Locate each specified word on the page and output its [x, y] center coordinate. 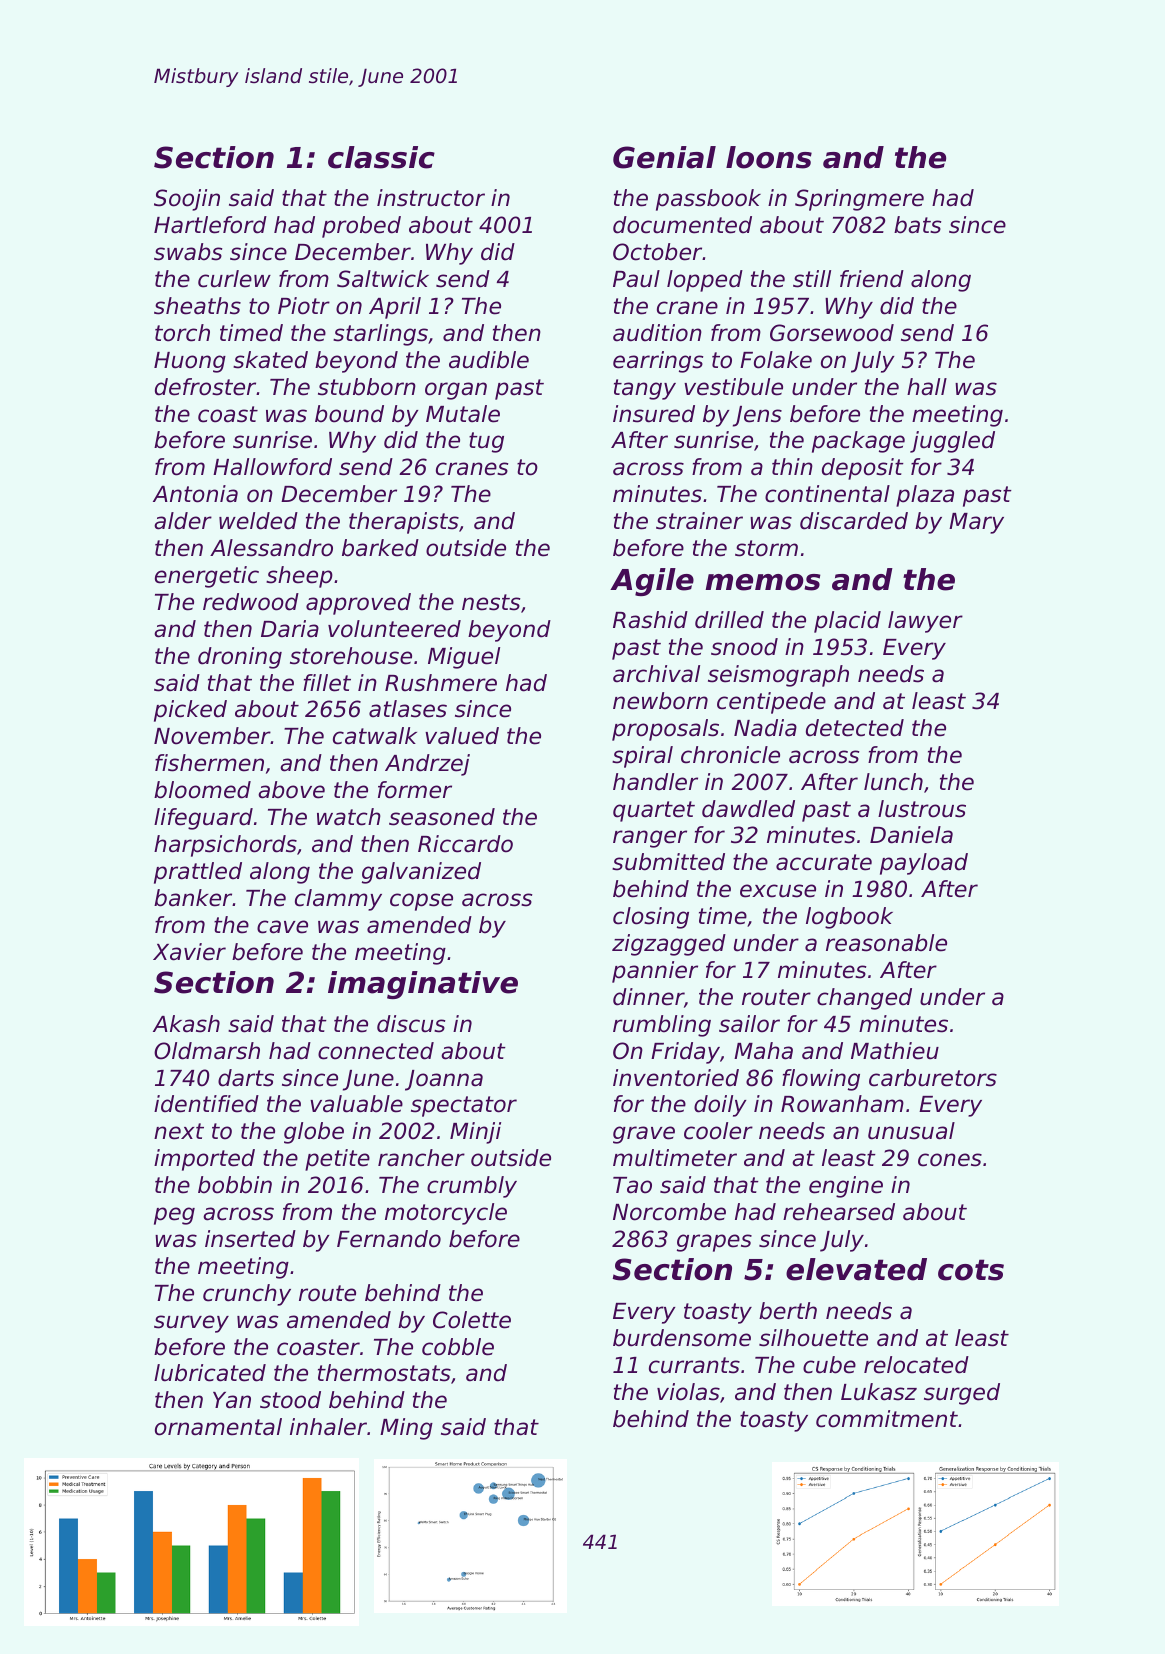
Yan [232, 1400]
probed [361, 227]
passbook [708, 200]
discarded [854, 521]
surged [962, 1394]
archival [656, 674]
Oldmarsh [207, 1051]
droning [240, 658]
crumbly [472, 1187]
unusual [911, 1131]
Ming [406, 1429]
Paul [636, 279]
